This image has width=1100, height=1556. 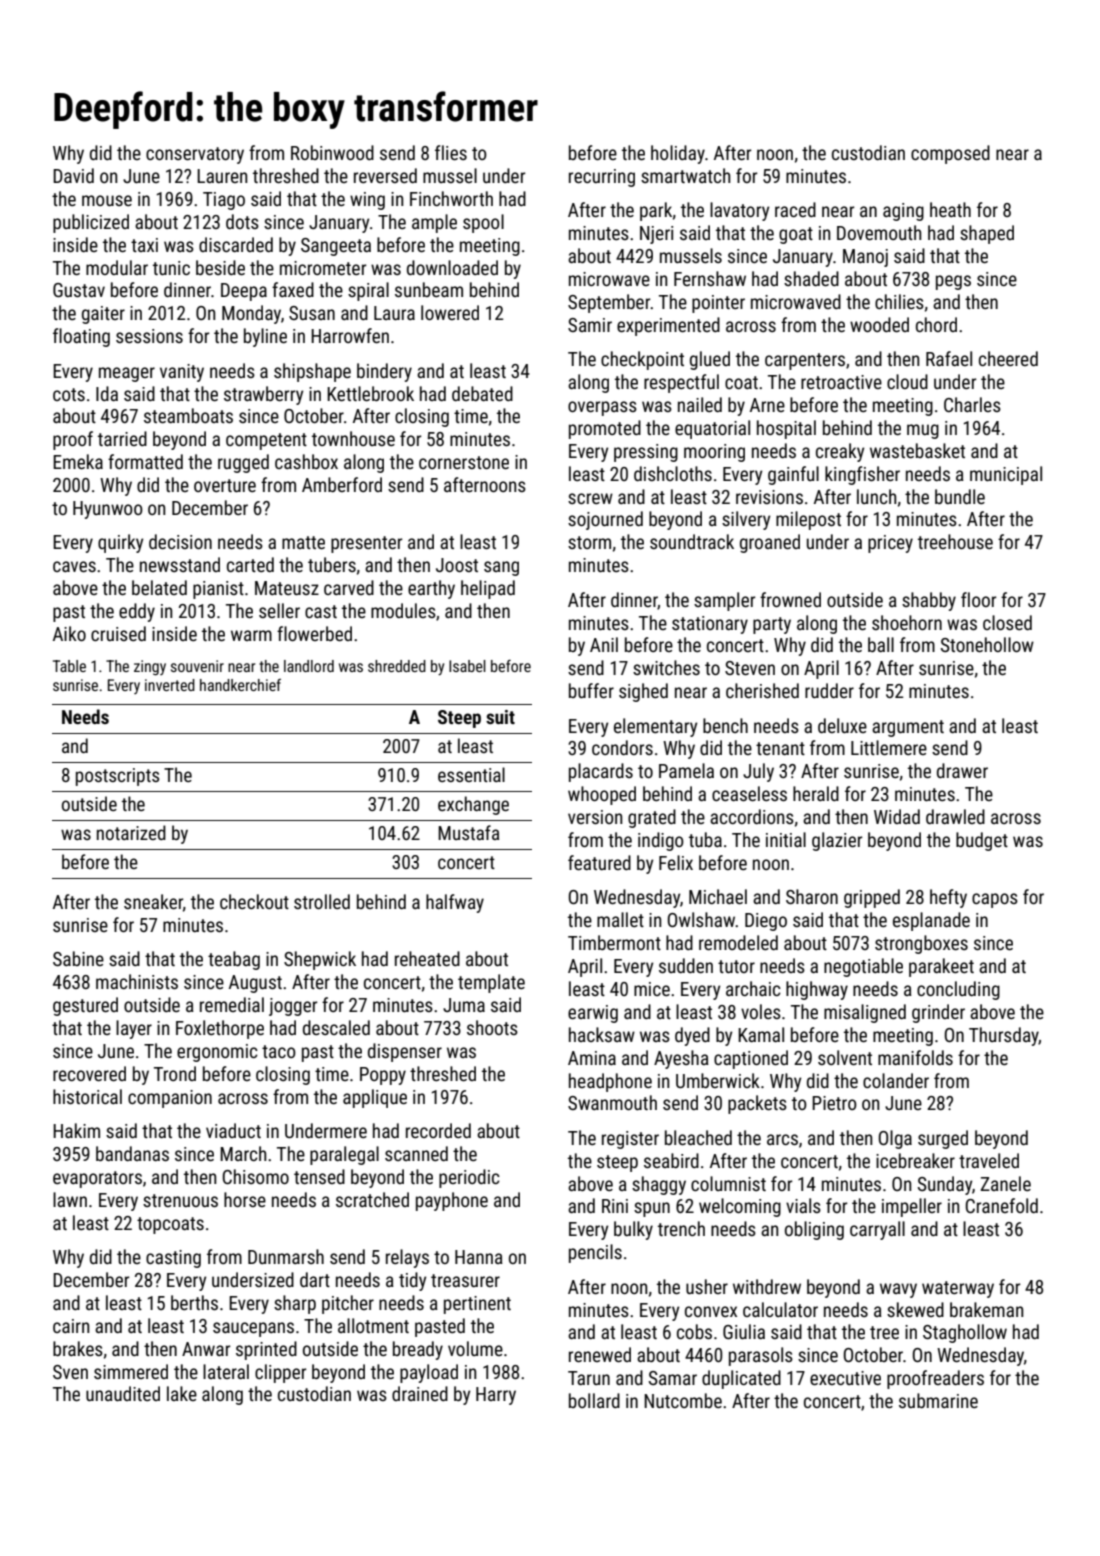 I want to click on Hanna, so click(x=479, y=1257).
